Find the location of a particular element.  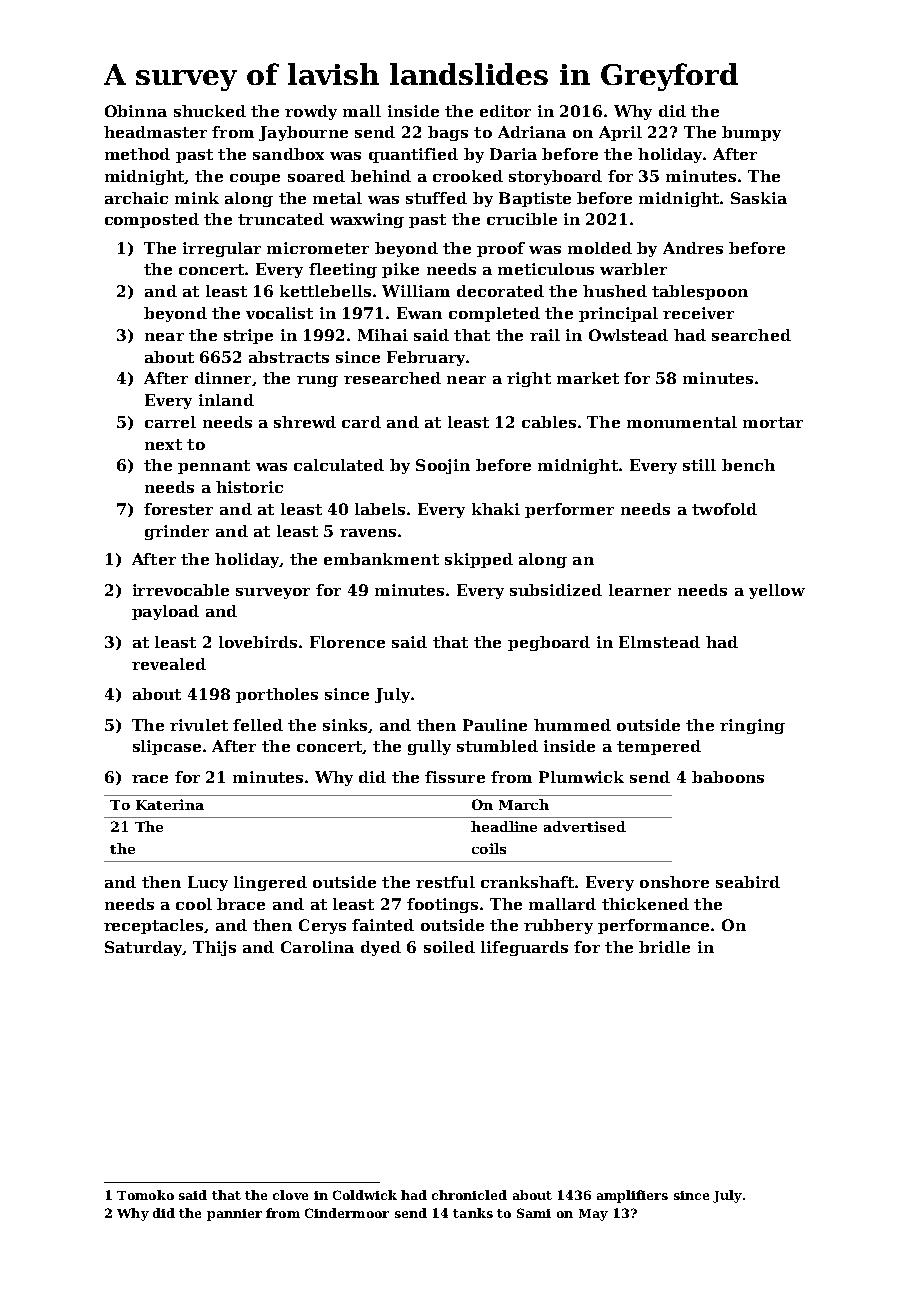

tablespoon is located at coordinates (700, 292).
